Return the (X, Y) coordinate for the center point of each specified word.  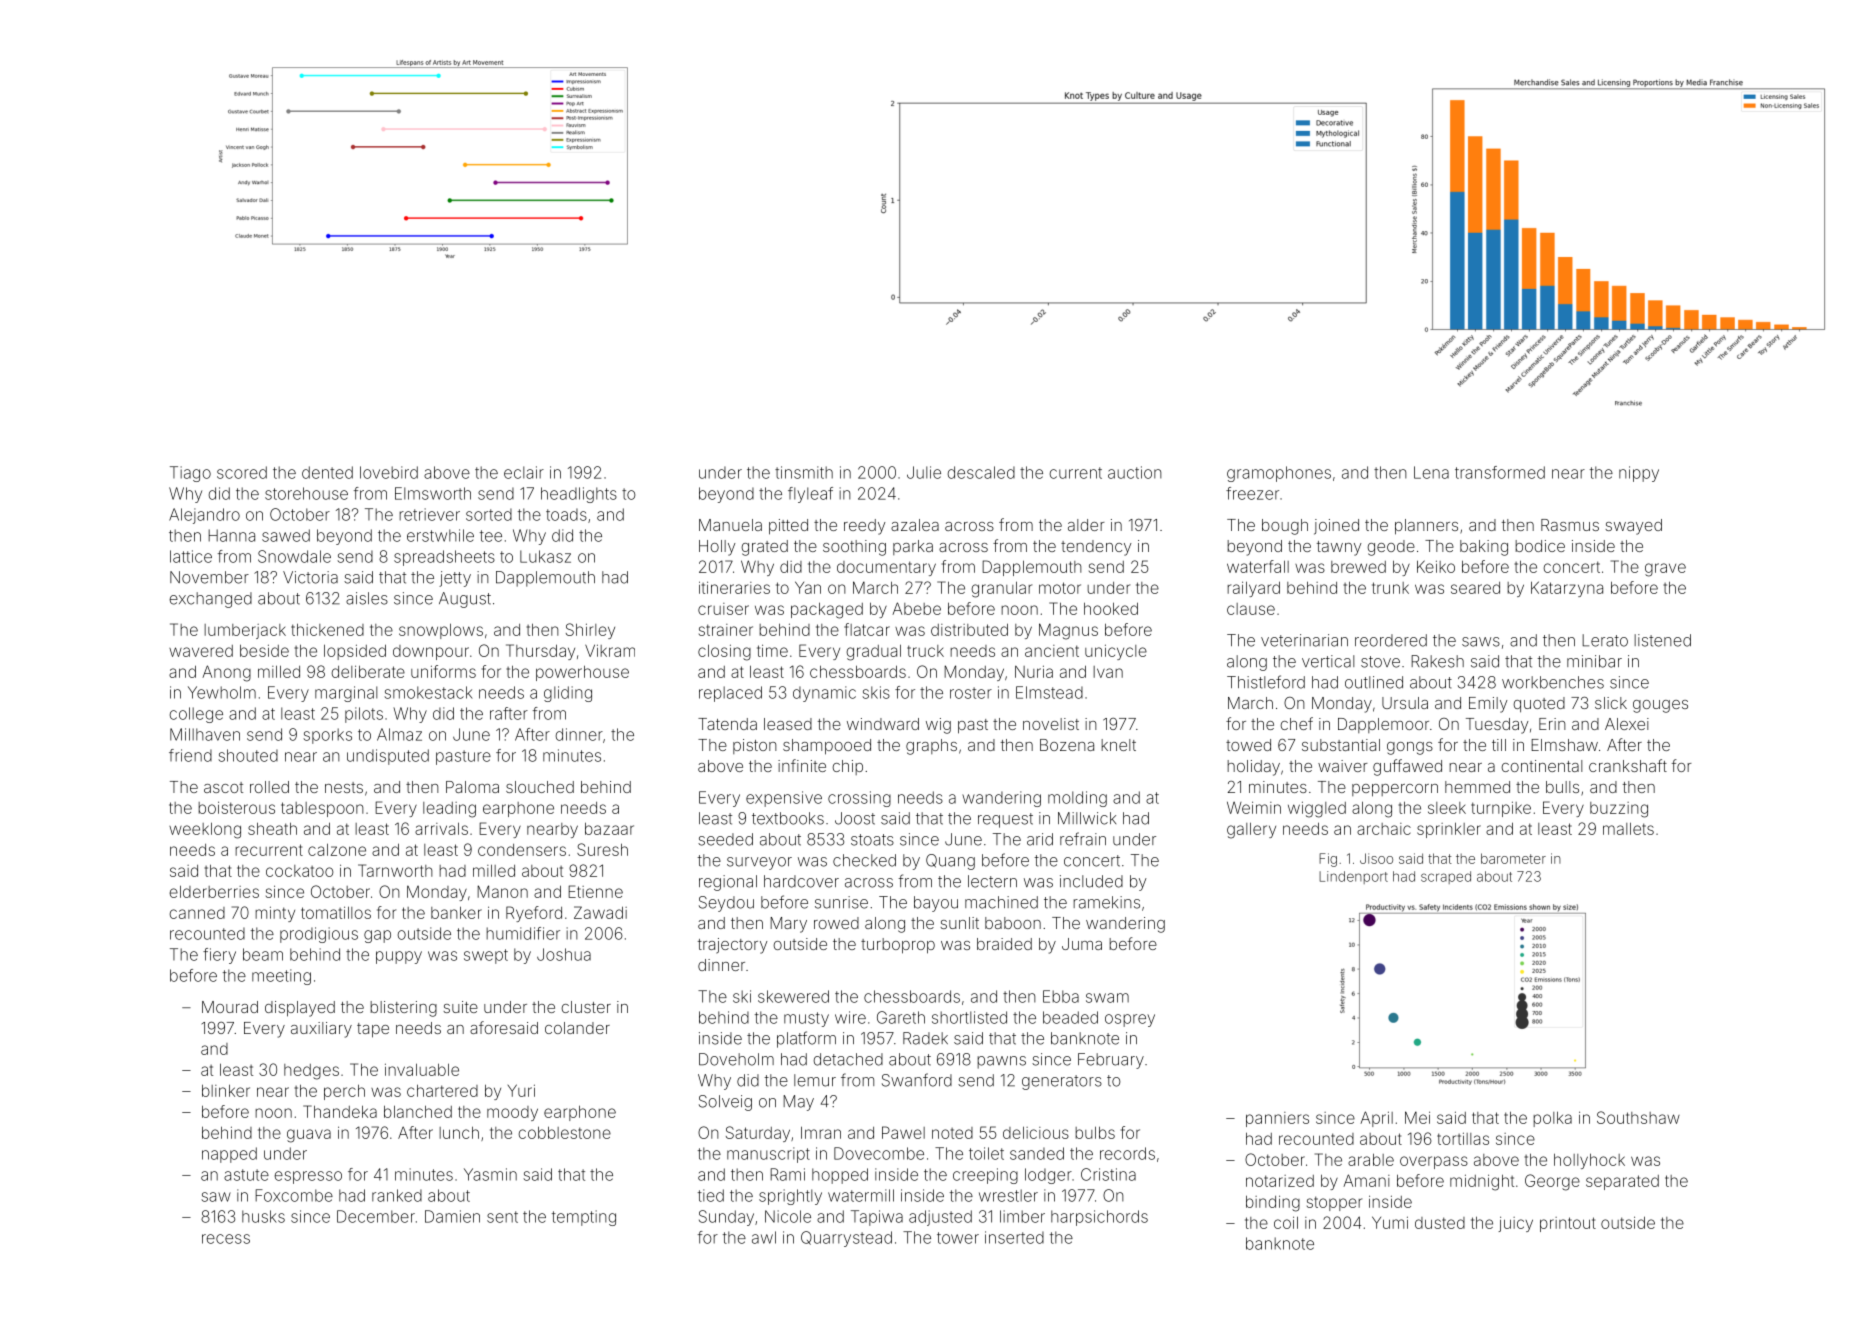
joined (1336, 527)
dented (327, 472)
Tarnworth (395, 870)
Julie (924, 472)
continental (1541, 766)
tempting (584, 1218)
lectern (992, 881)
